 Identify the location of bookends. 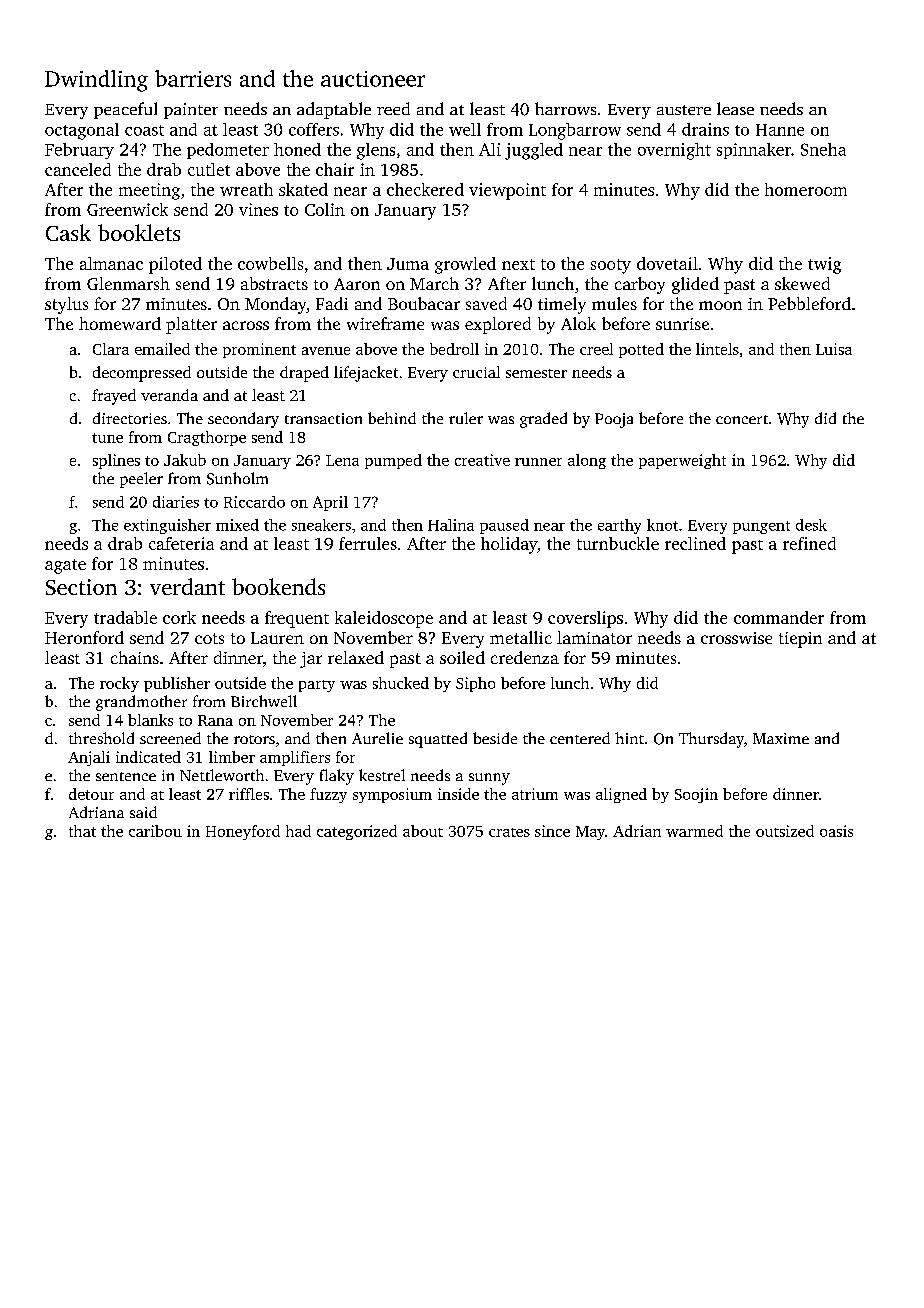
(278, 586).
